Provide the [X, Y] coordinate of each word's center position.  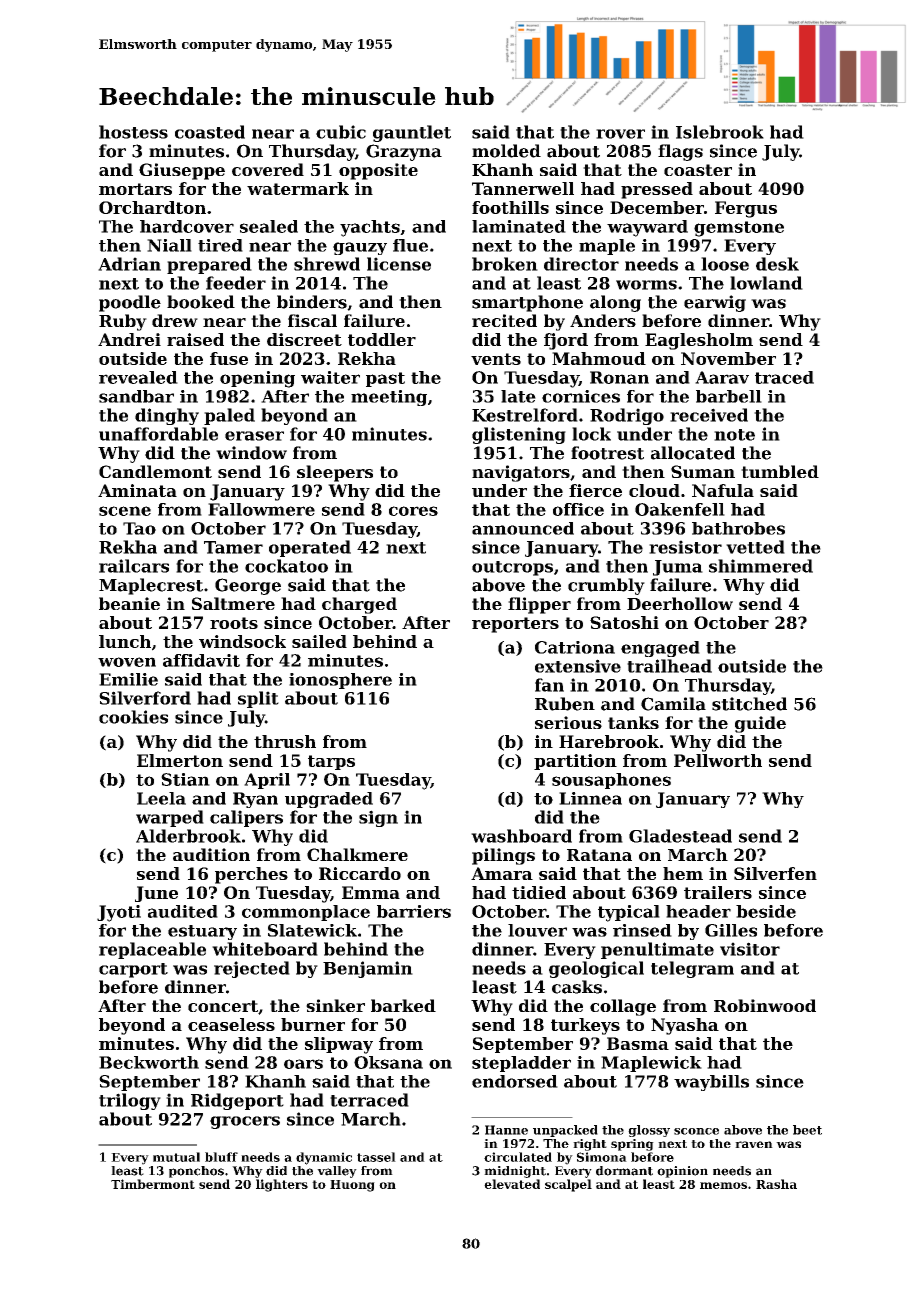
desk [777, 264]
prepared [209, 265]
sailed [319, 641]
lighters [282, 1185]
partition [575, 762]
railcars [134, 566]
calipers [246, 818]
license [399, 264]
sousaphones [611, 781]
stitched [749, 704]
